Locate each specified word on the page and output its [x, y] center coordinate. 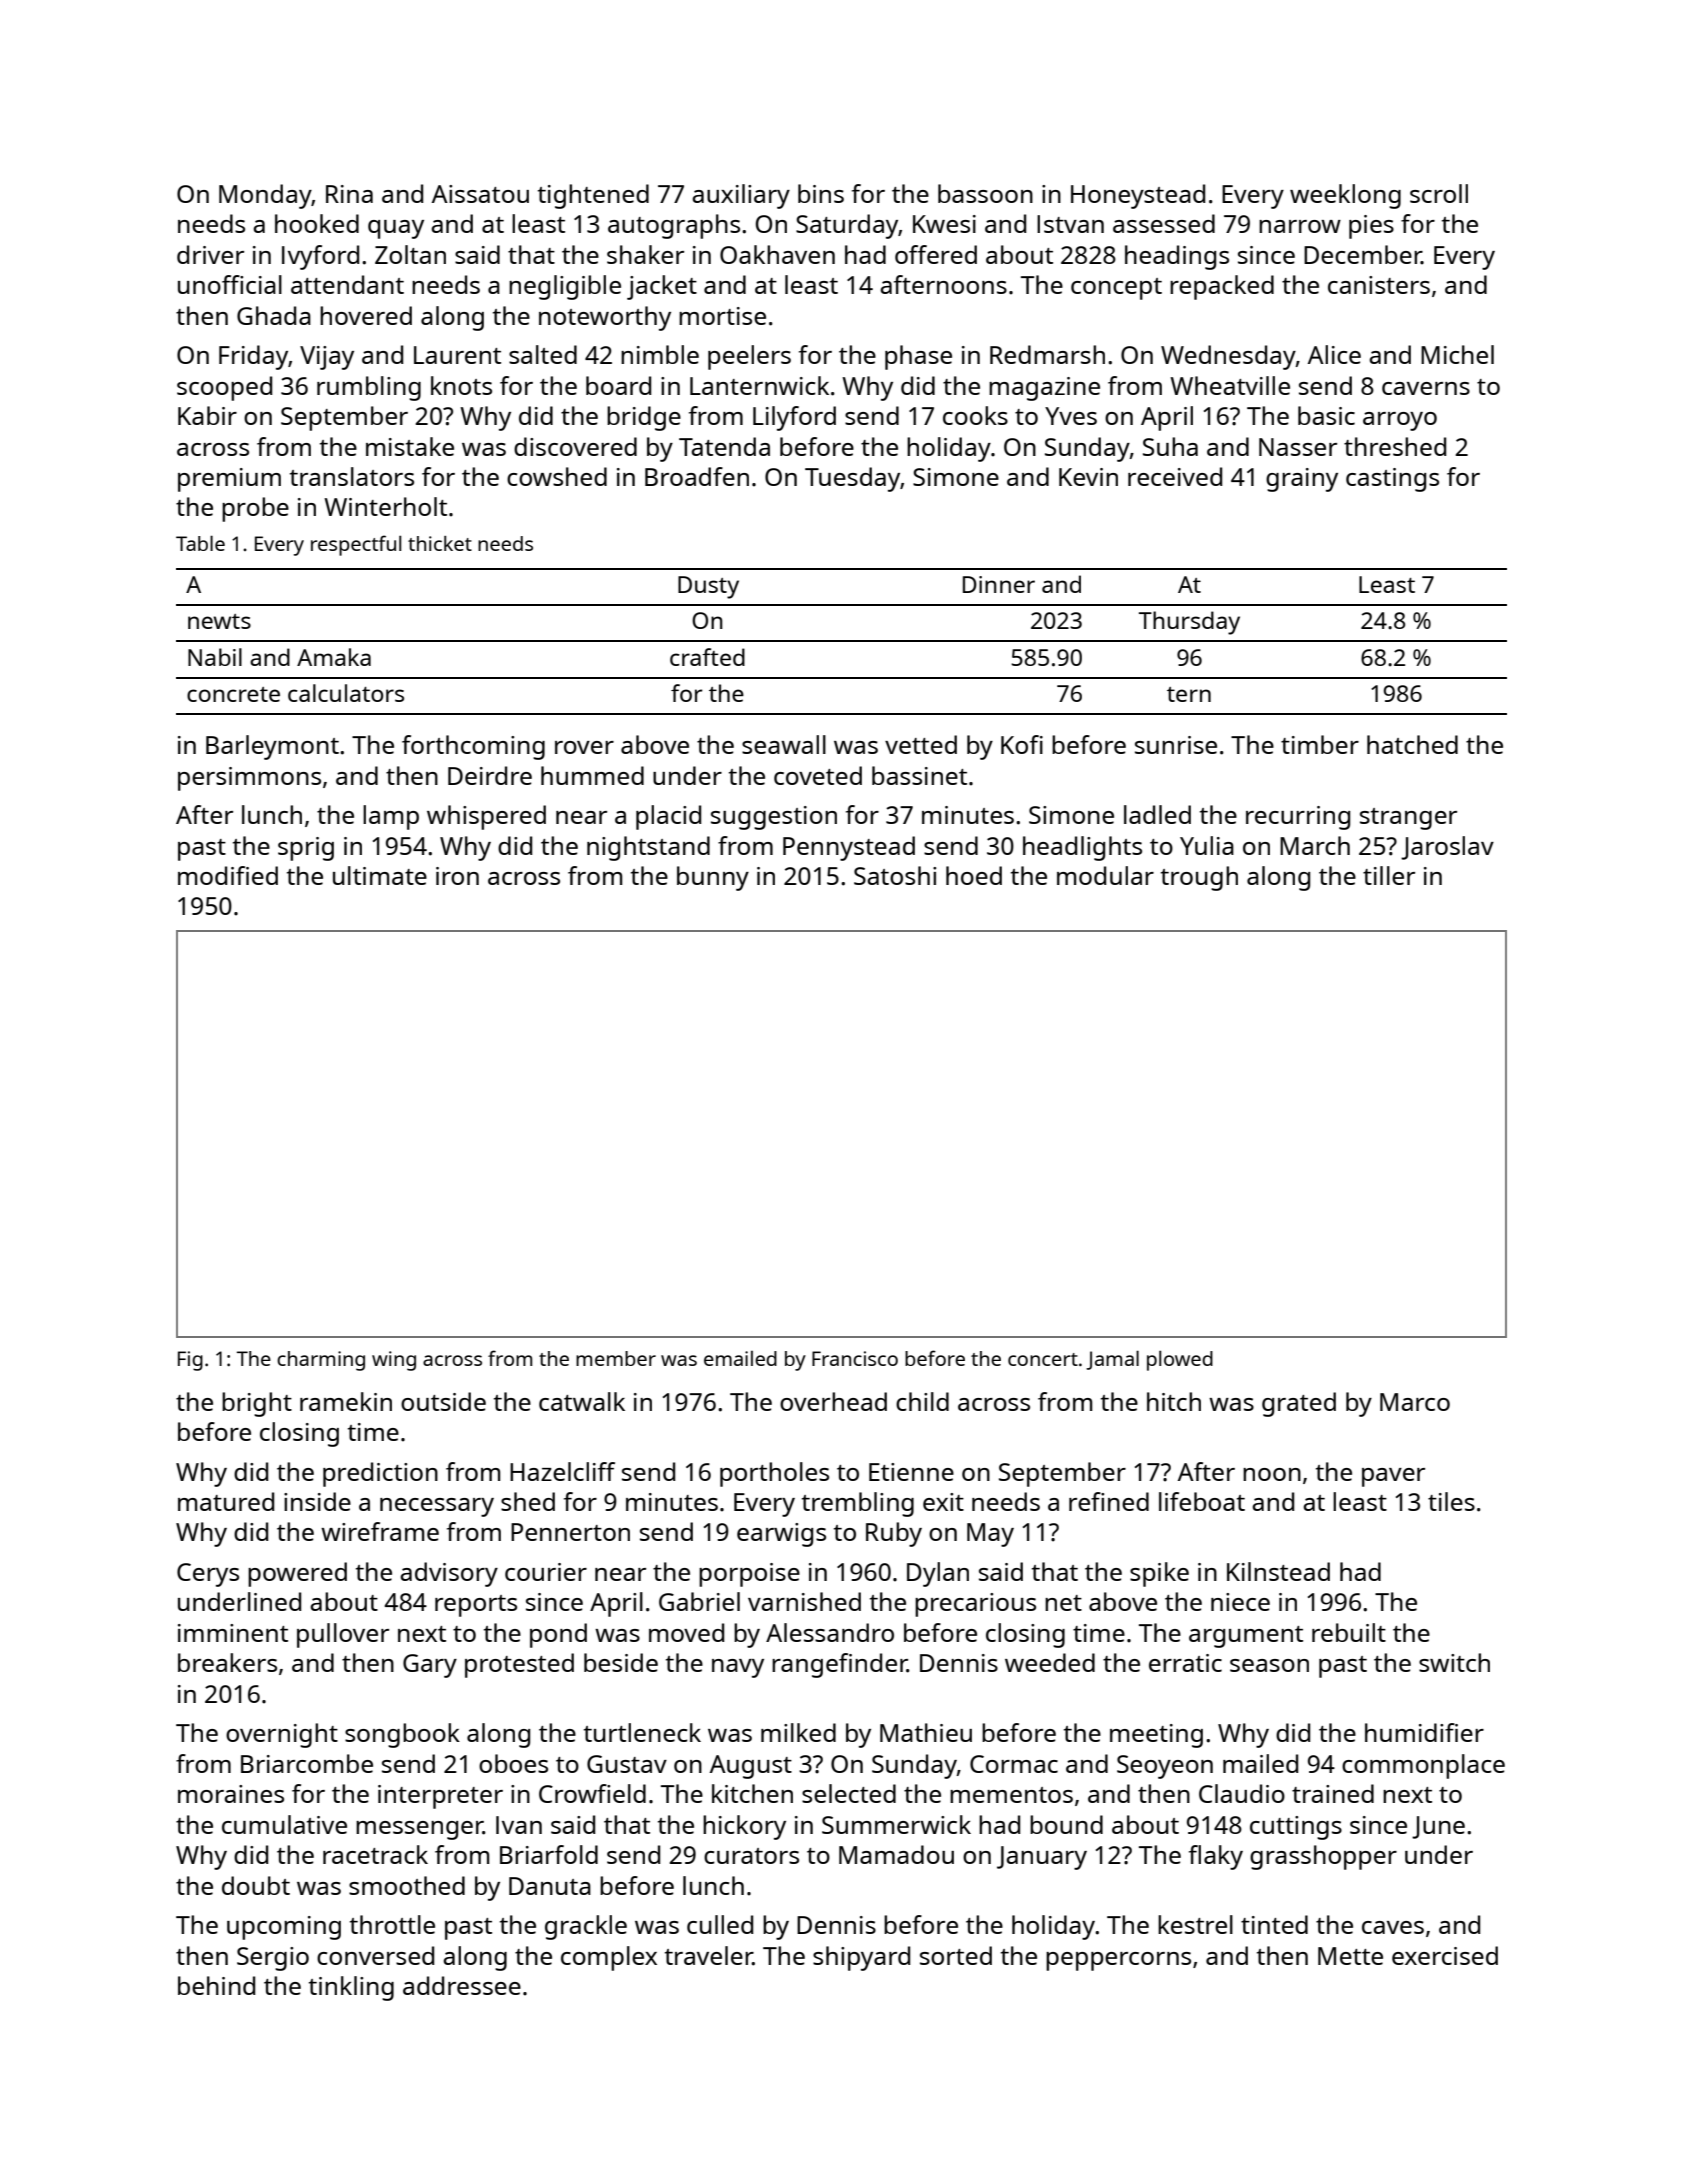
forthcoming [473, 747]
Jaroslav [1447, 848]
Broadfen [697, 476]
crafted [707, 657]
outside [443, 1401]
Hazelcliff [562, 1471]
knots [461, 385]
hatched [1412, 744]
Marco [1415, 1402]
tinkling [351, 1988]
